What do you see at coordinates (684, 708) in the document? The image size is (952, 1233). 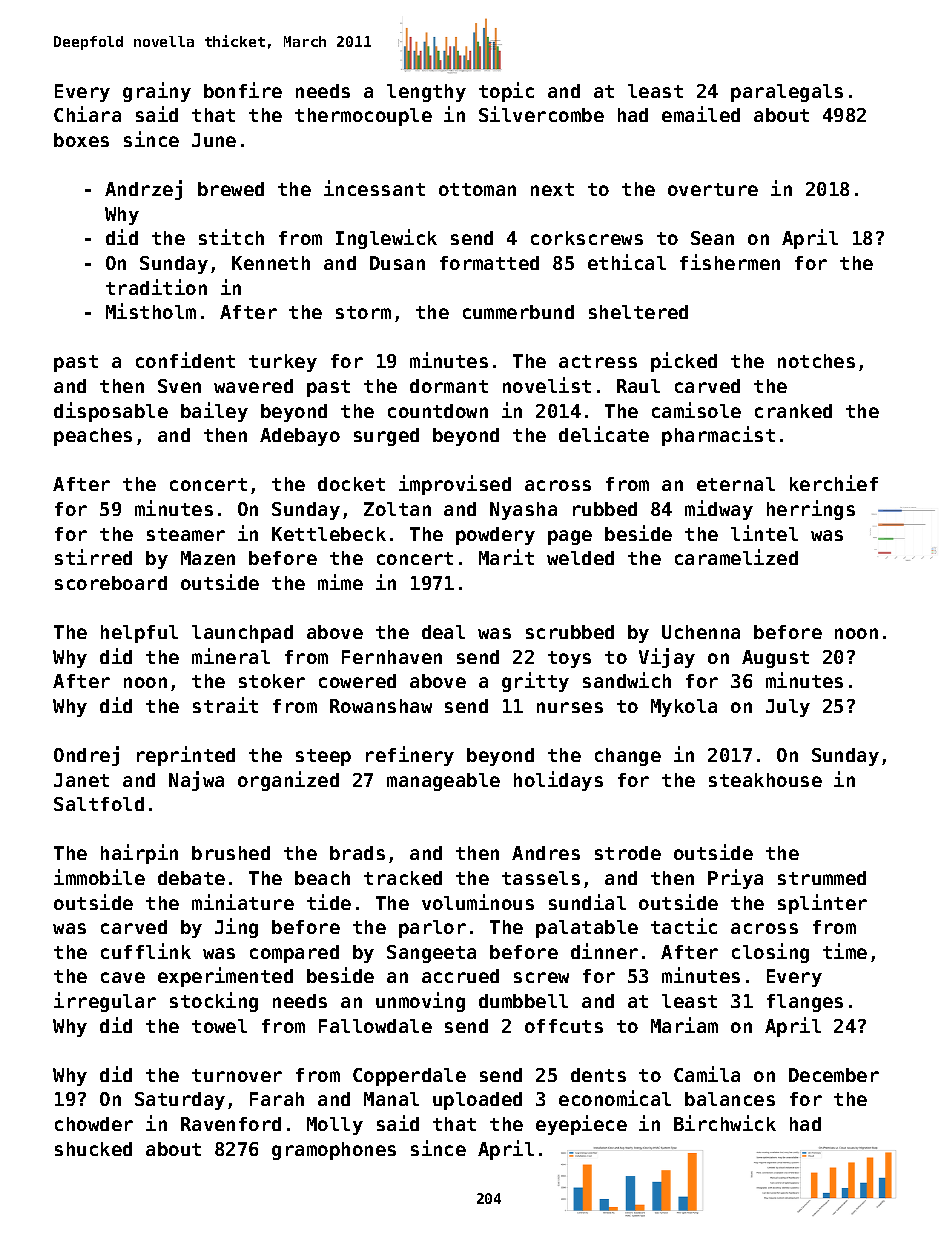 I see `Mykola` at bounding box center [684, 708].
